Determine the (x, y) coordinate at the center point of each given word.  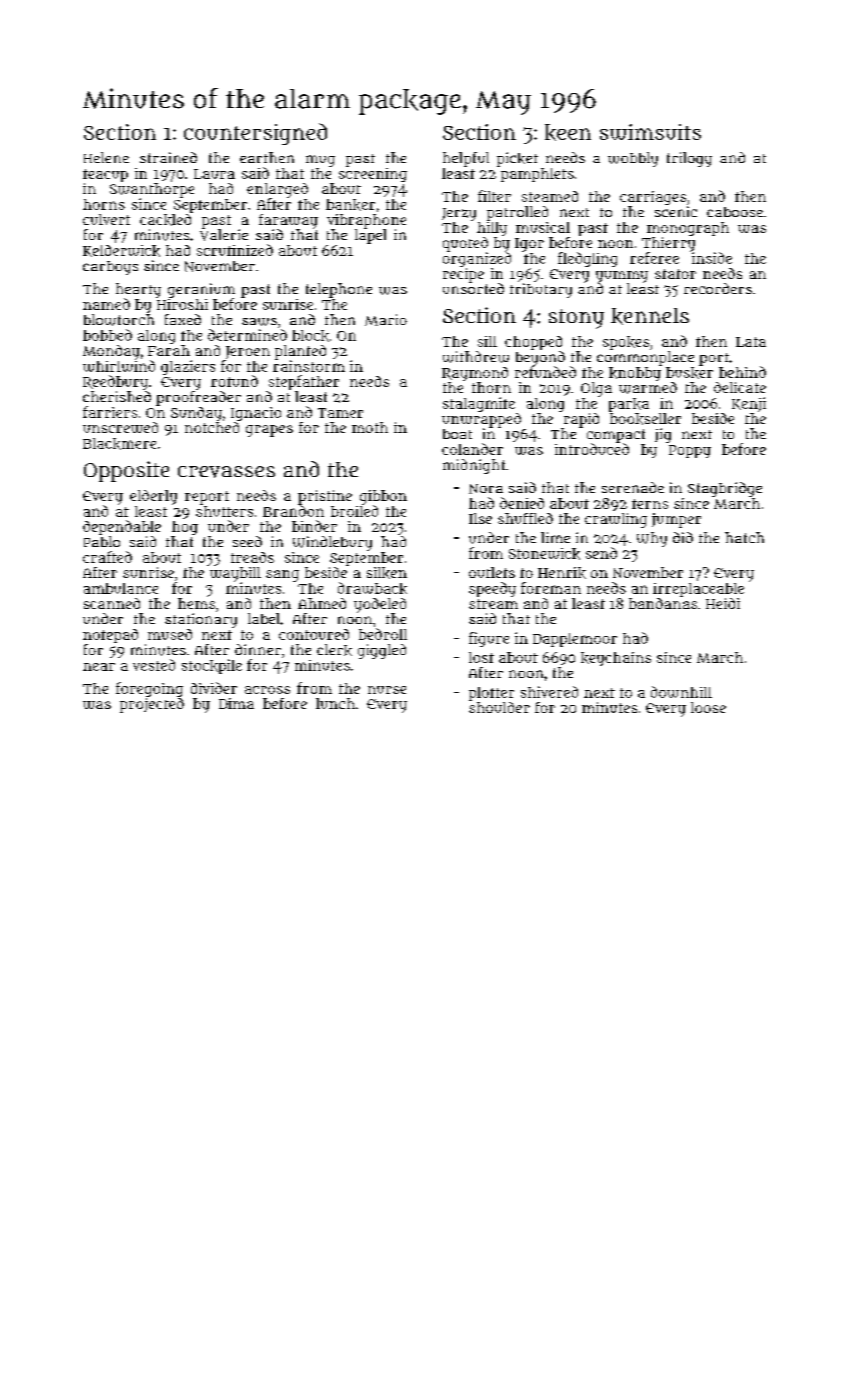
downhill (681, 692)
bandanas (663, 603)
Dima (236, 703)
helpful (466, 159)
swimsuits (650, 132)
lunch (335, 703)
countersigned (255, 134)
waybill (235, 574)
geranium (201, 290)
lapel (370, 236)
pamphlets (537, 175)
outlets (492, 572)
